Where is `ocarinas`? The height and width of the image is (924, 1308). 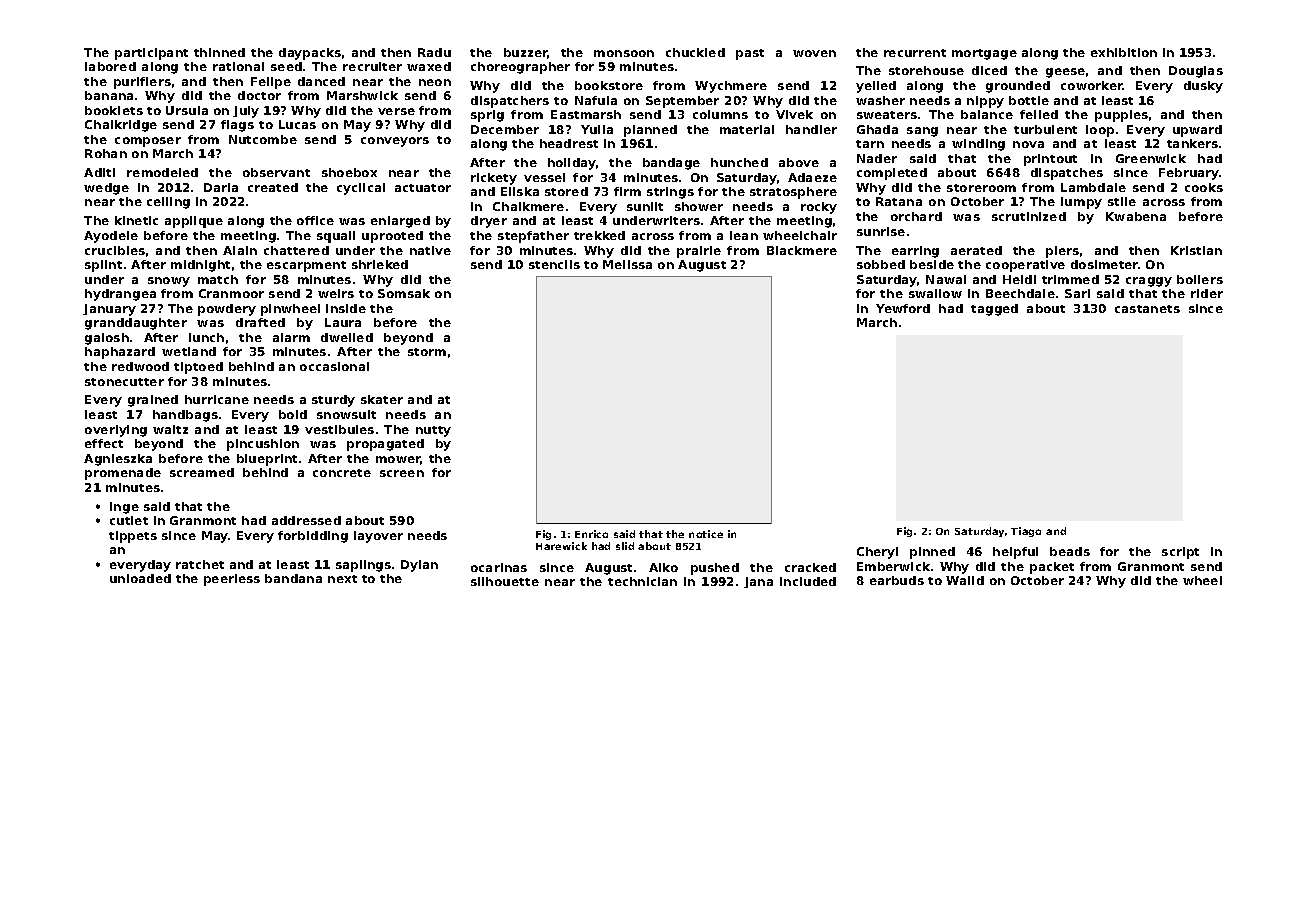 ocarinas is located at coordinates (499, 567).
